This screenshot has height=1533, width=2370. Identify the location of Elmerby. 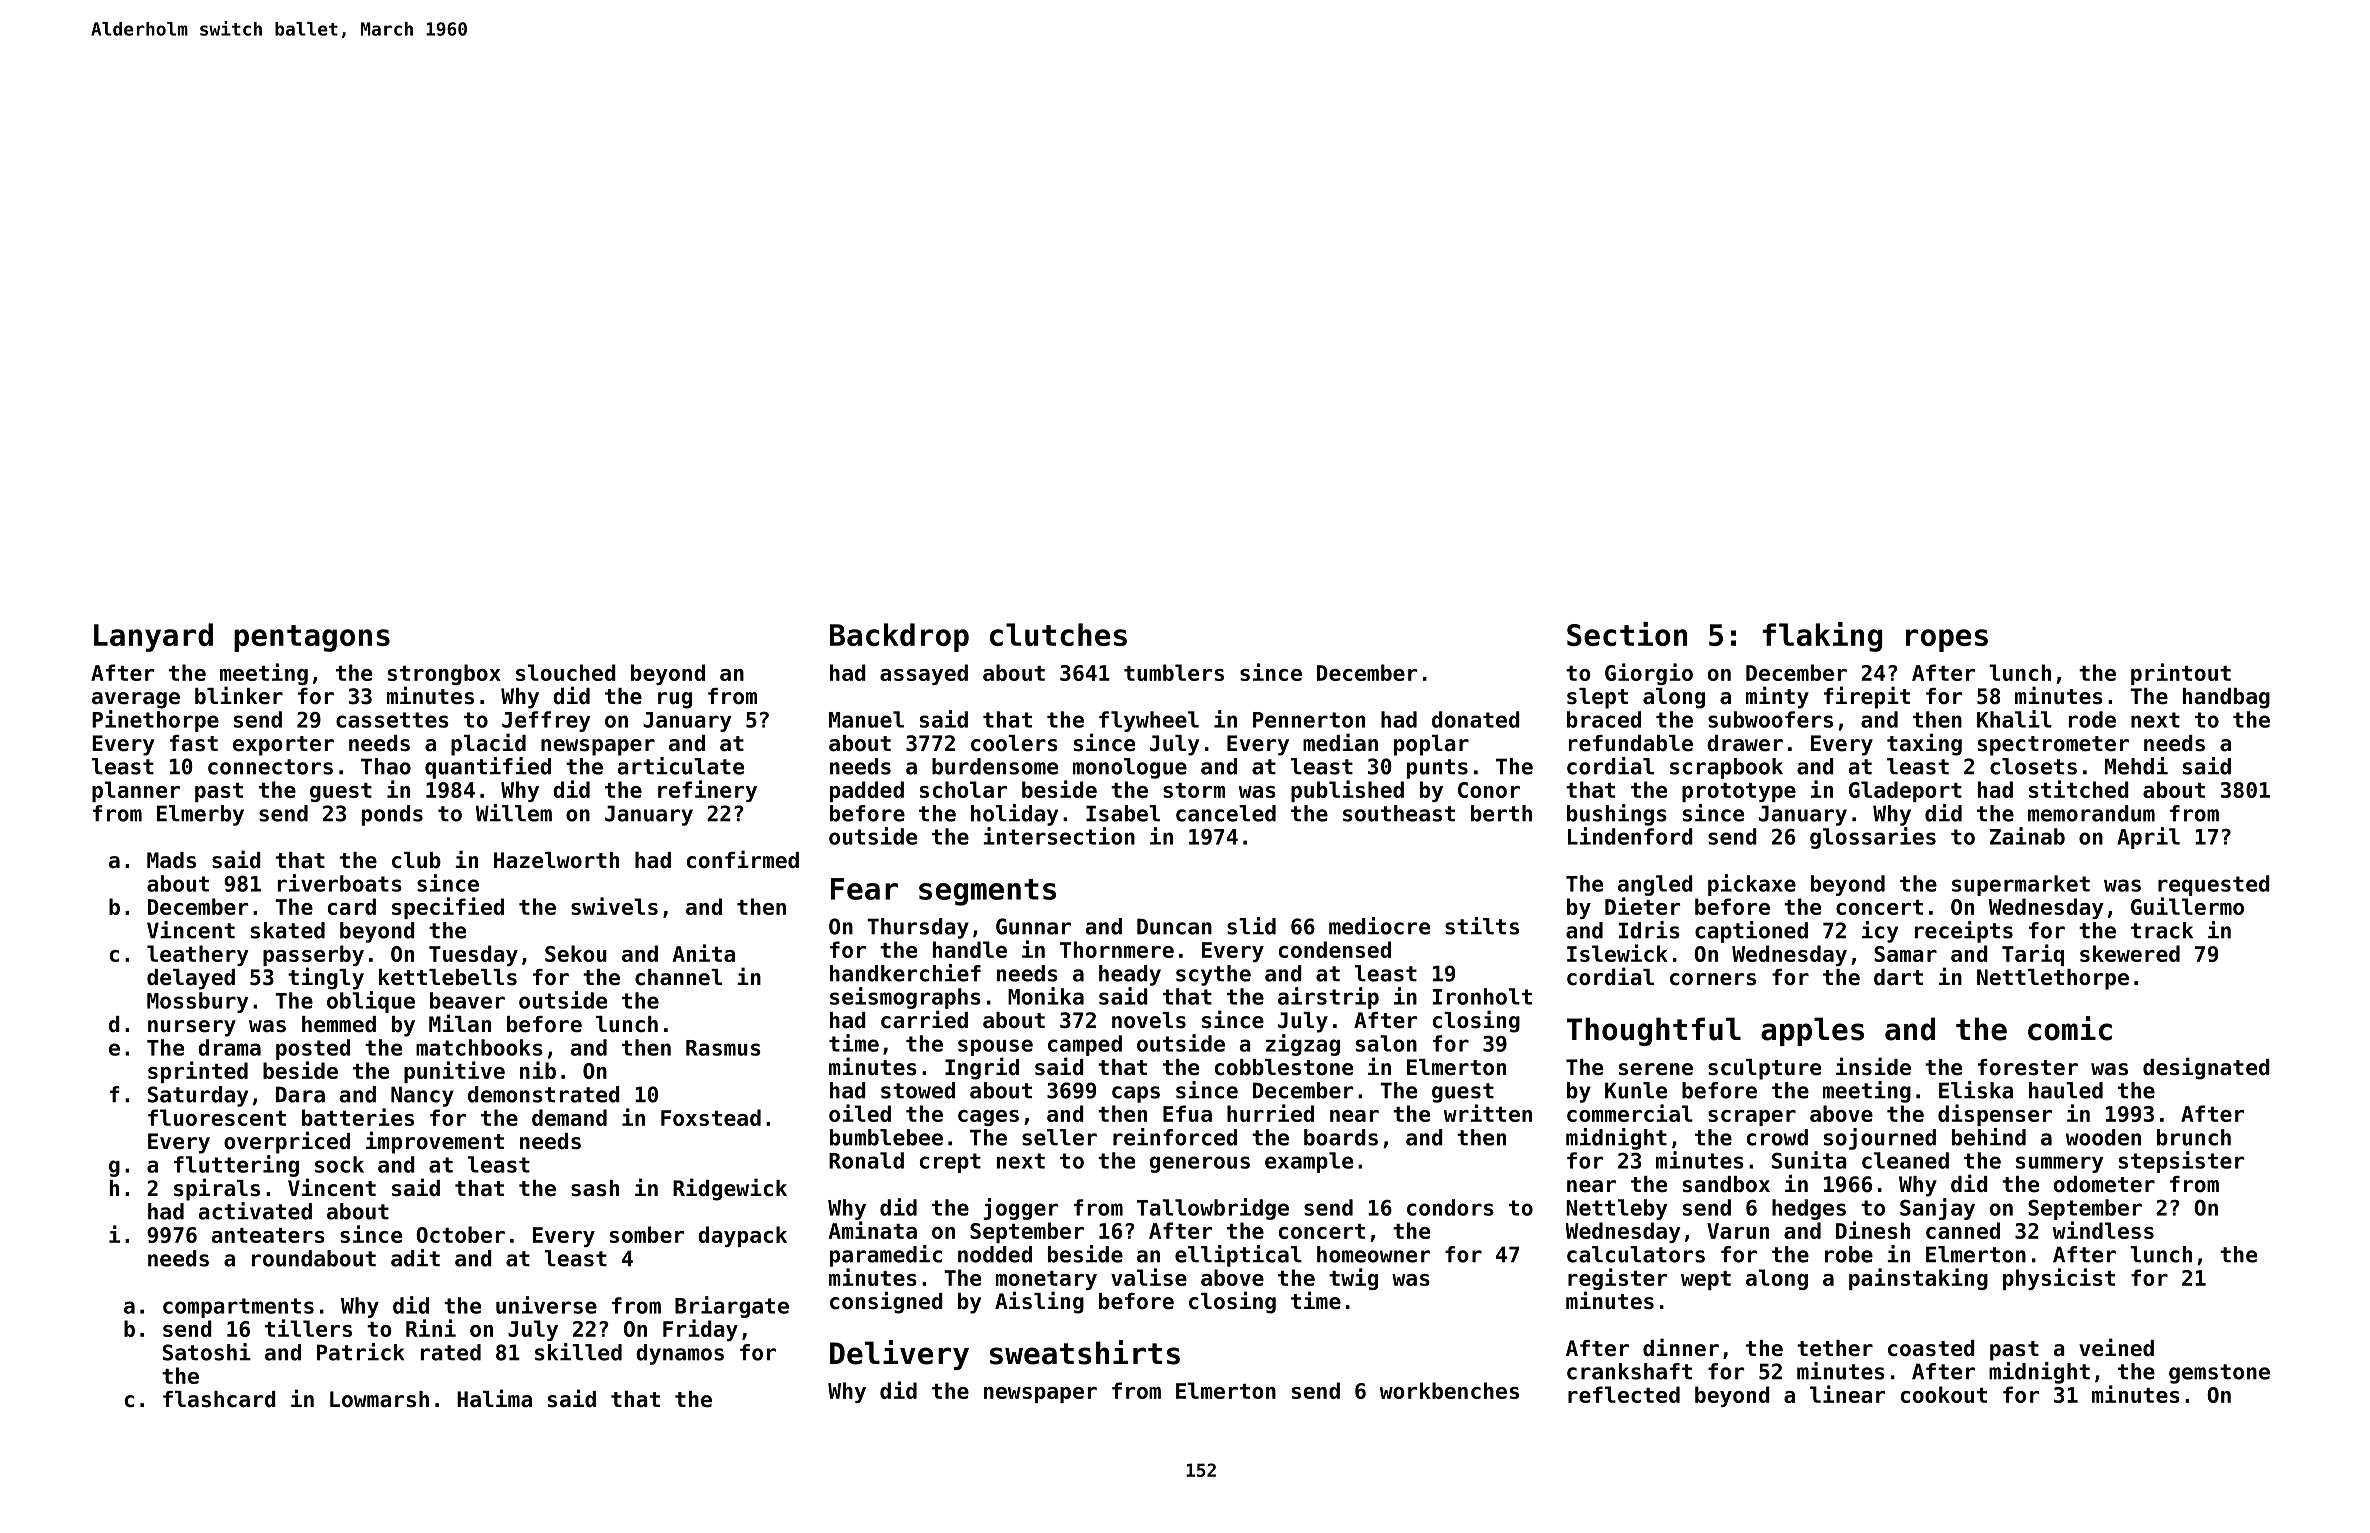
(200, 815).
